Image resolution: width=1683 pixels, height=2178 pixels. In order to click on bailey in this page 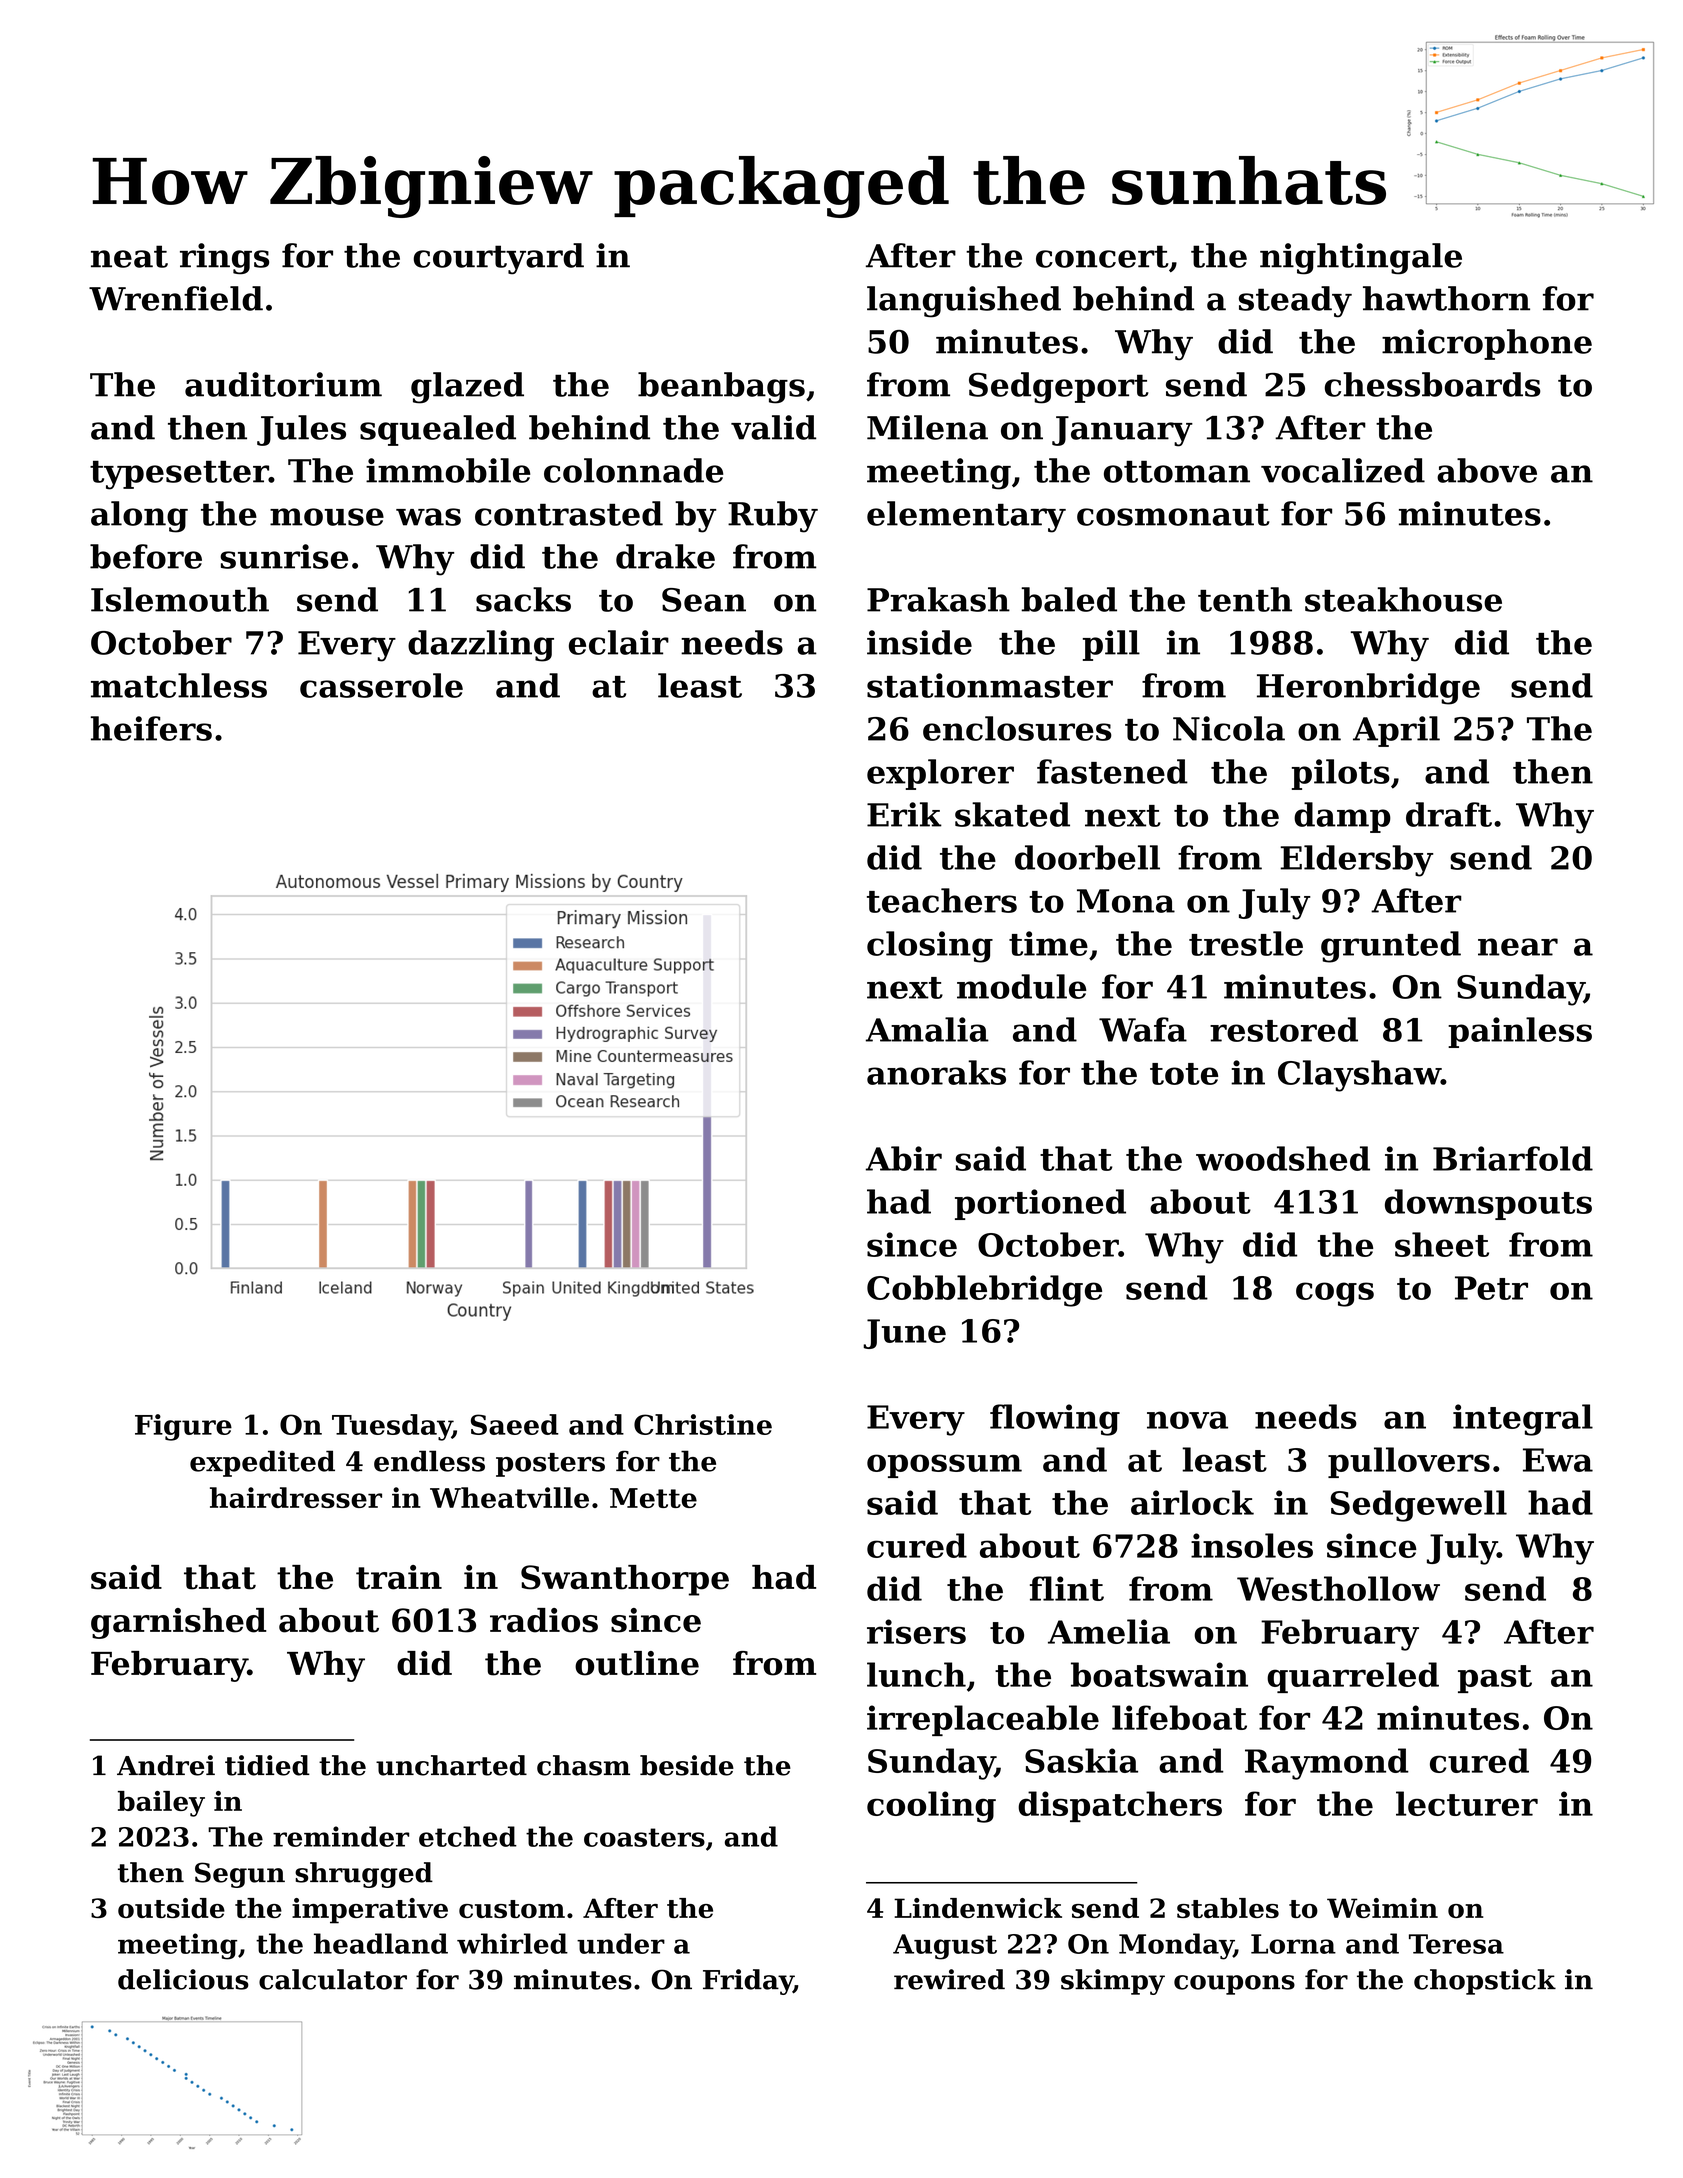, I will do `click(161, 1804)`.
